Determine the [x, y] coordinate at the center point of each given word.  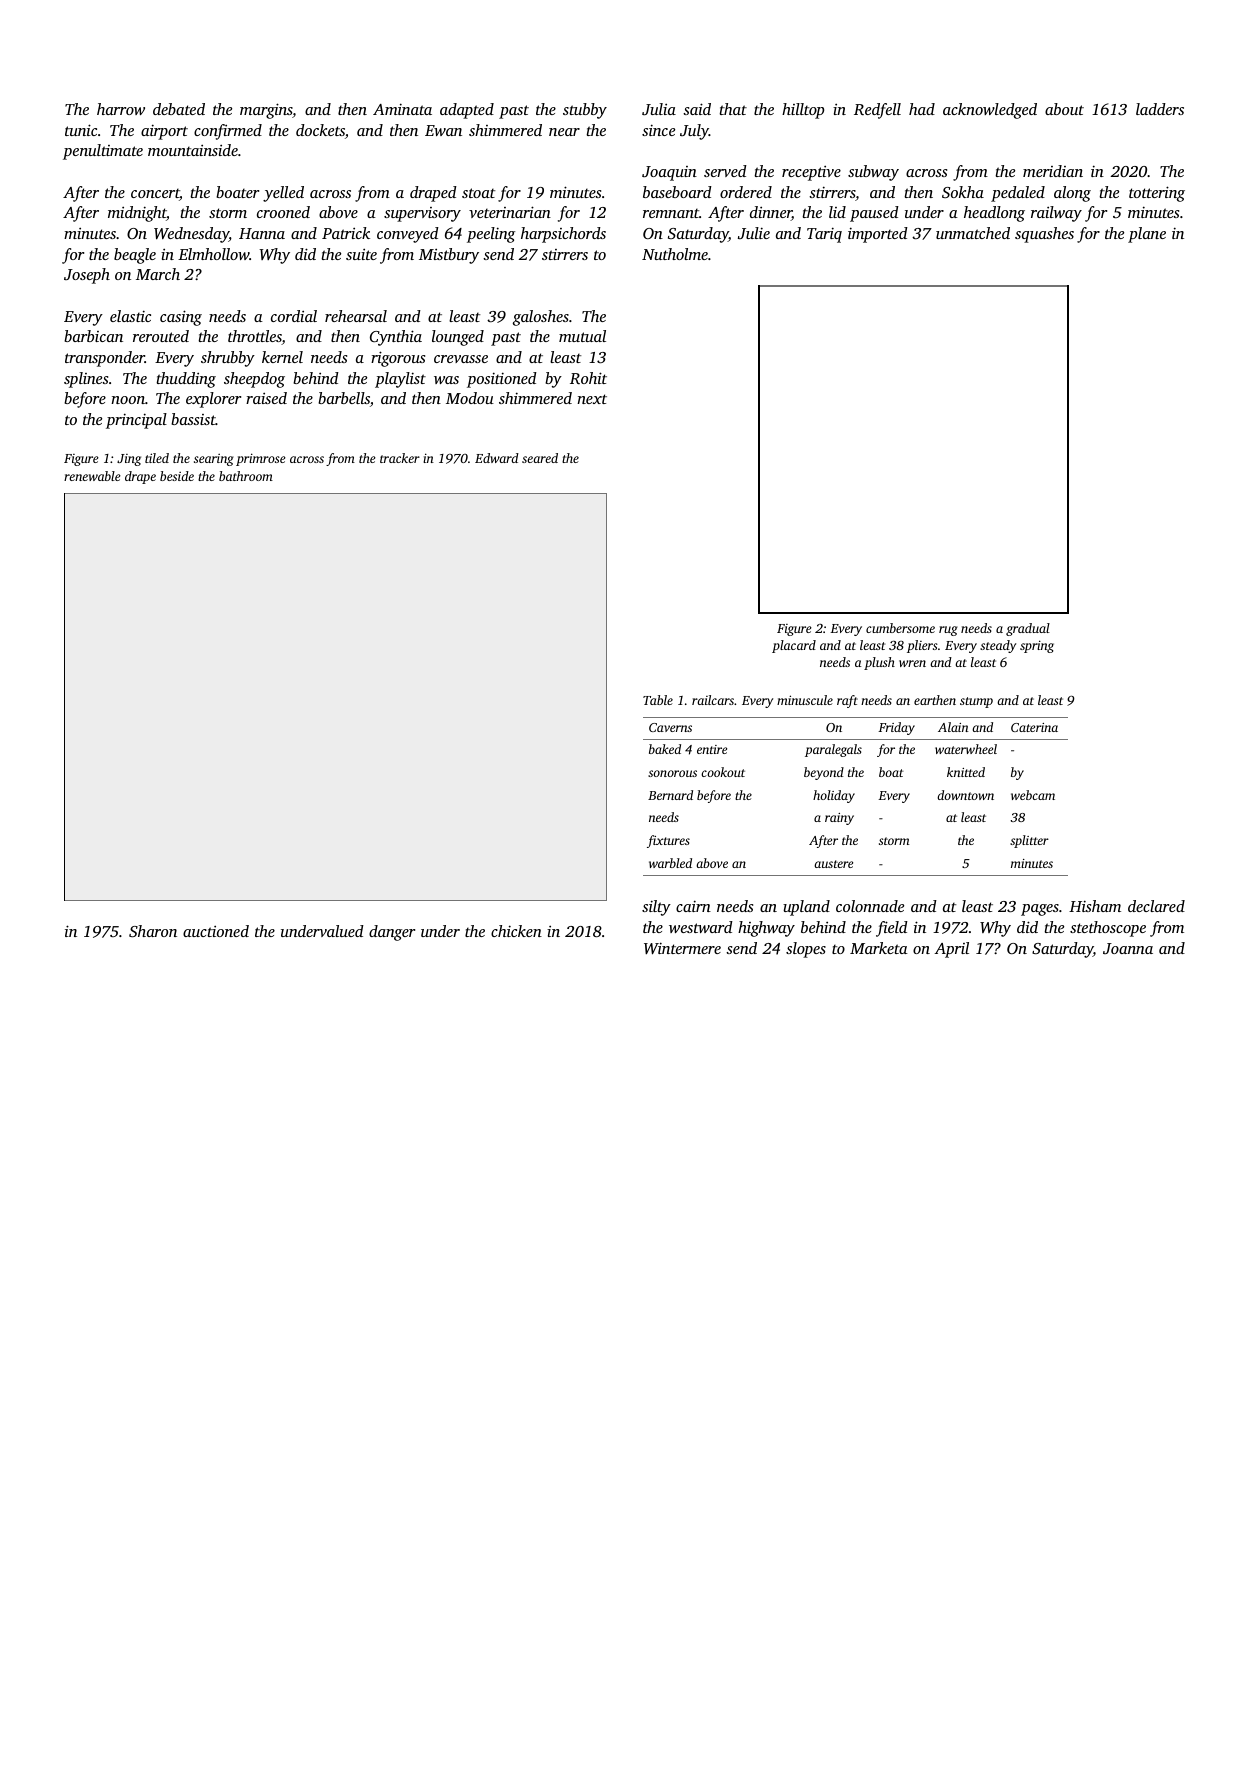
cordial [294, 316]
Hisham [1095, 906]
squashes [1044, 235]
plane [1147, 235]
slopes [806, 950]
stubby [585, 111]
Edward [497, 458]
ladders [1160, 109]
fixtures [668, 841]
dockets [320, 130]
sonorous [672, 773]
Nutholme [675, 254]
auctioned [216, 931]
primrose [261, 459]
